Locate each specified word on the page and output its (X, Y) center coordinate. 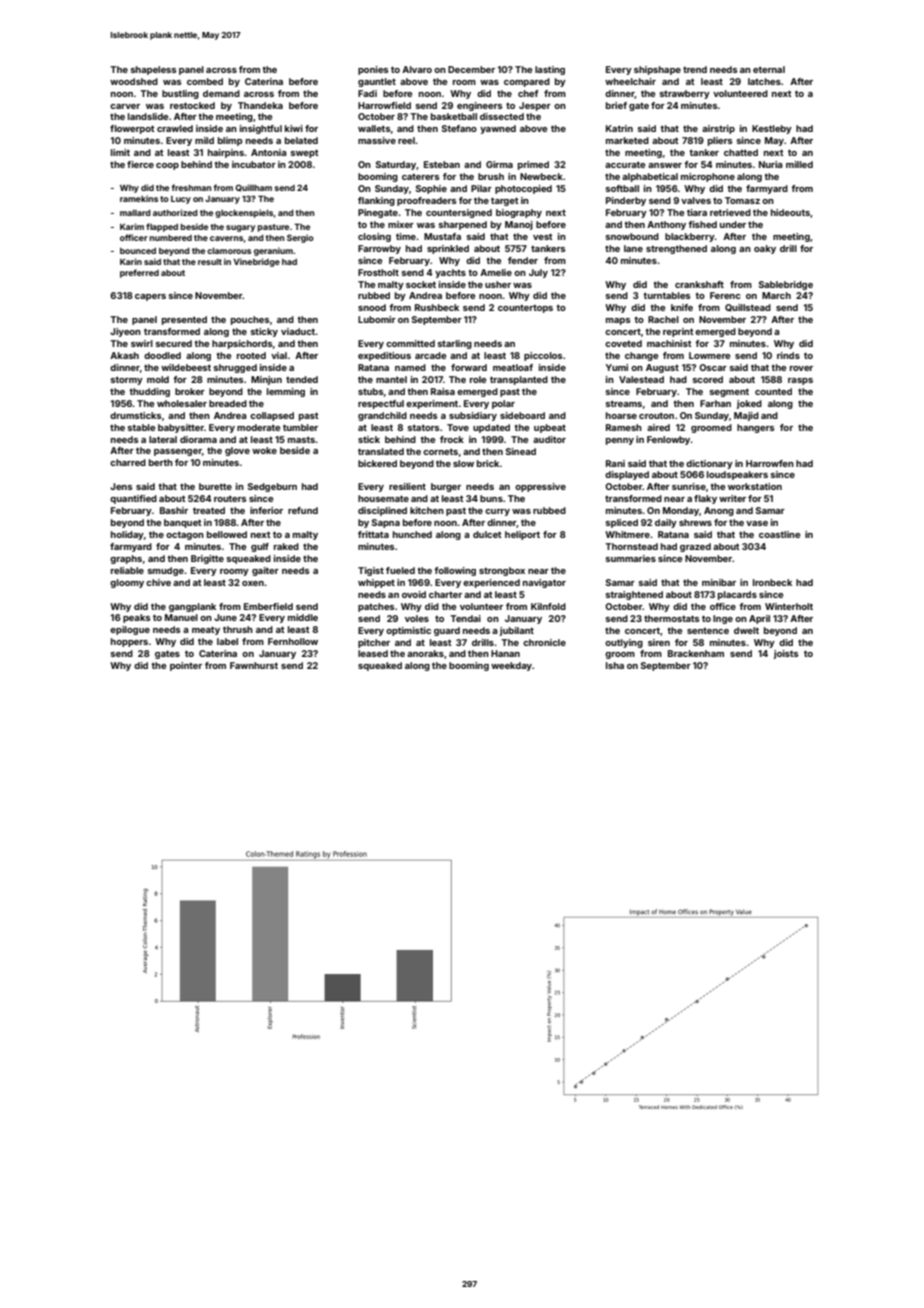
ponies (373, 70)
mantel (391, 379)
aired (658, 427)
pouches (250, 320)
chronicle (544, 642)
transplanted (519, 380)
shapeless (154, 70)
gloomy (127, 583)
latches (764, 81)
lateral (163, 439)
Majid (746, 416)
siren (659, 642)
